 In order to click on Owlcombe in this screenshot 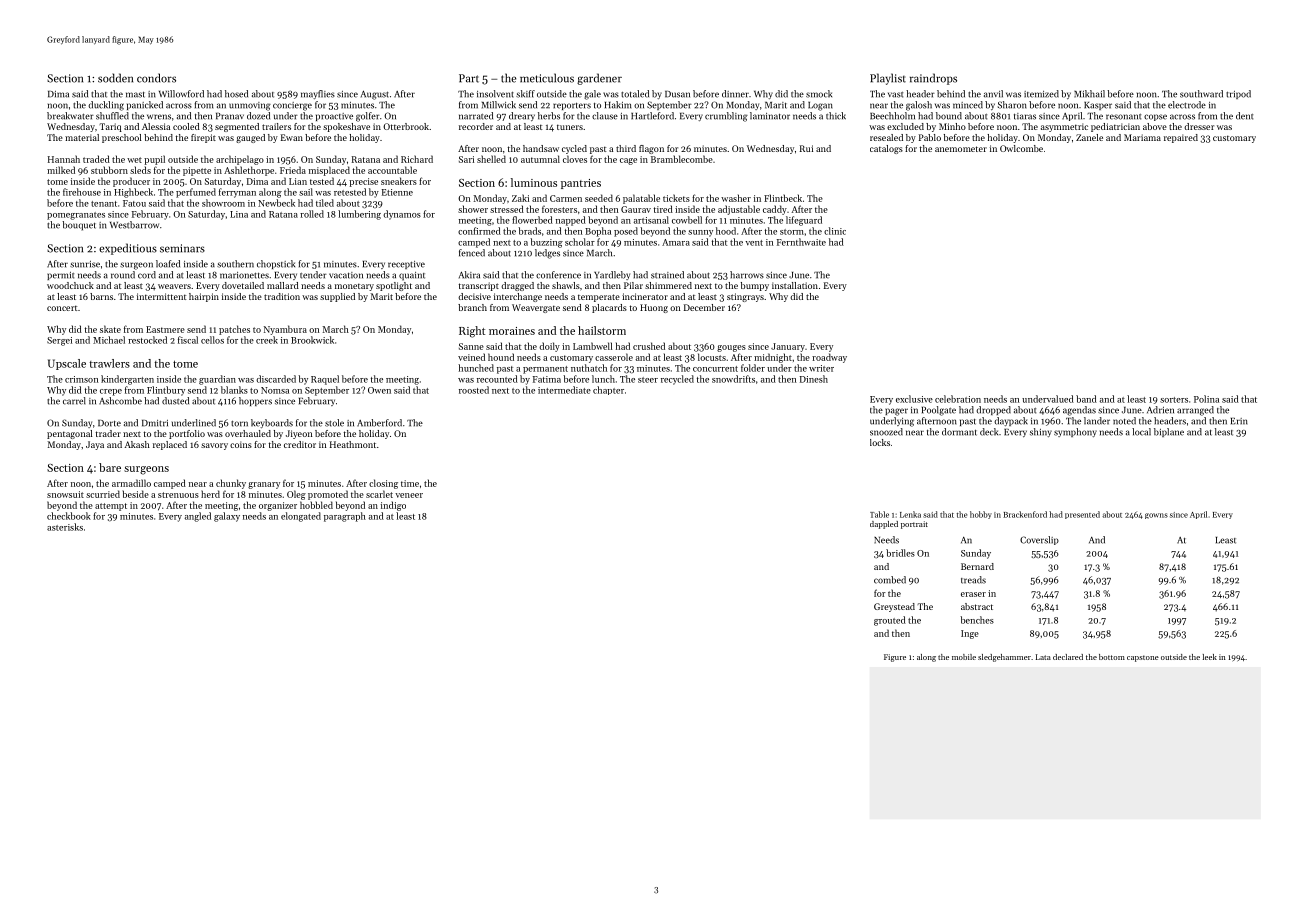, I will do `click(1021, 148)`.
